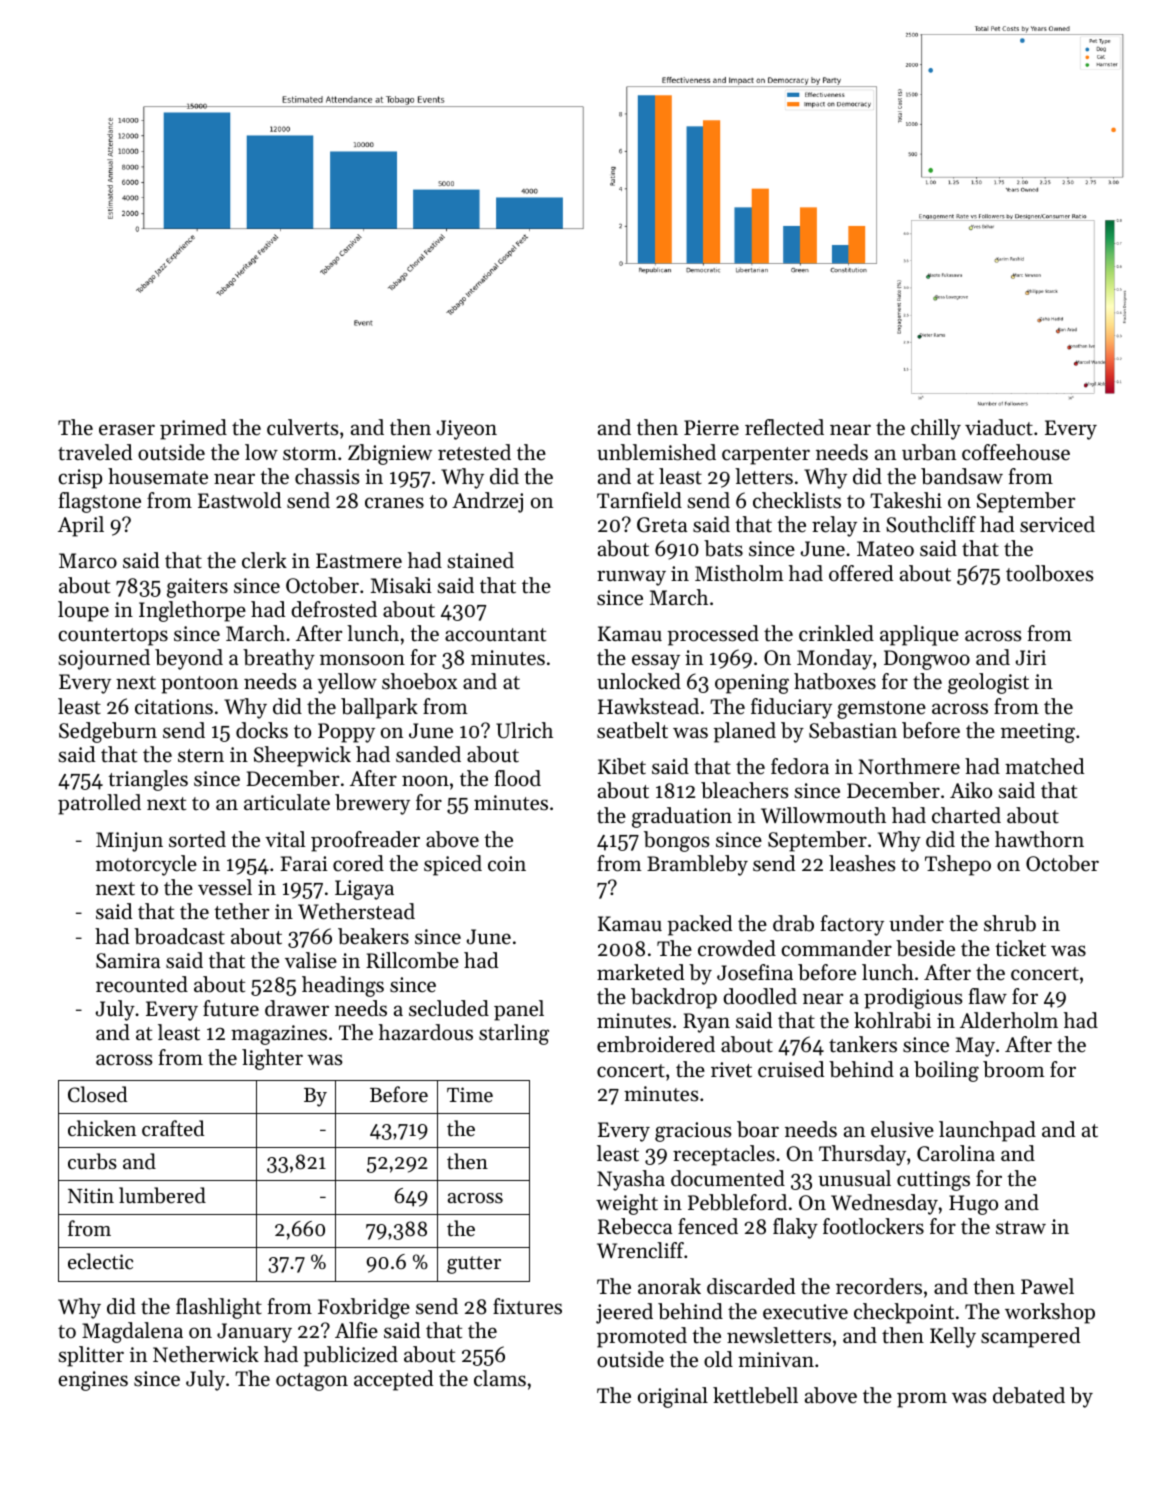 This document has height=1502, width=1161. I want to click on planed, so click(744, 732).
